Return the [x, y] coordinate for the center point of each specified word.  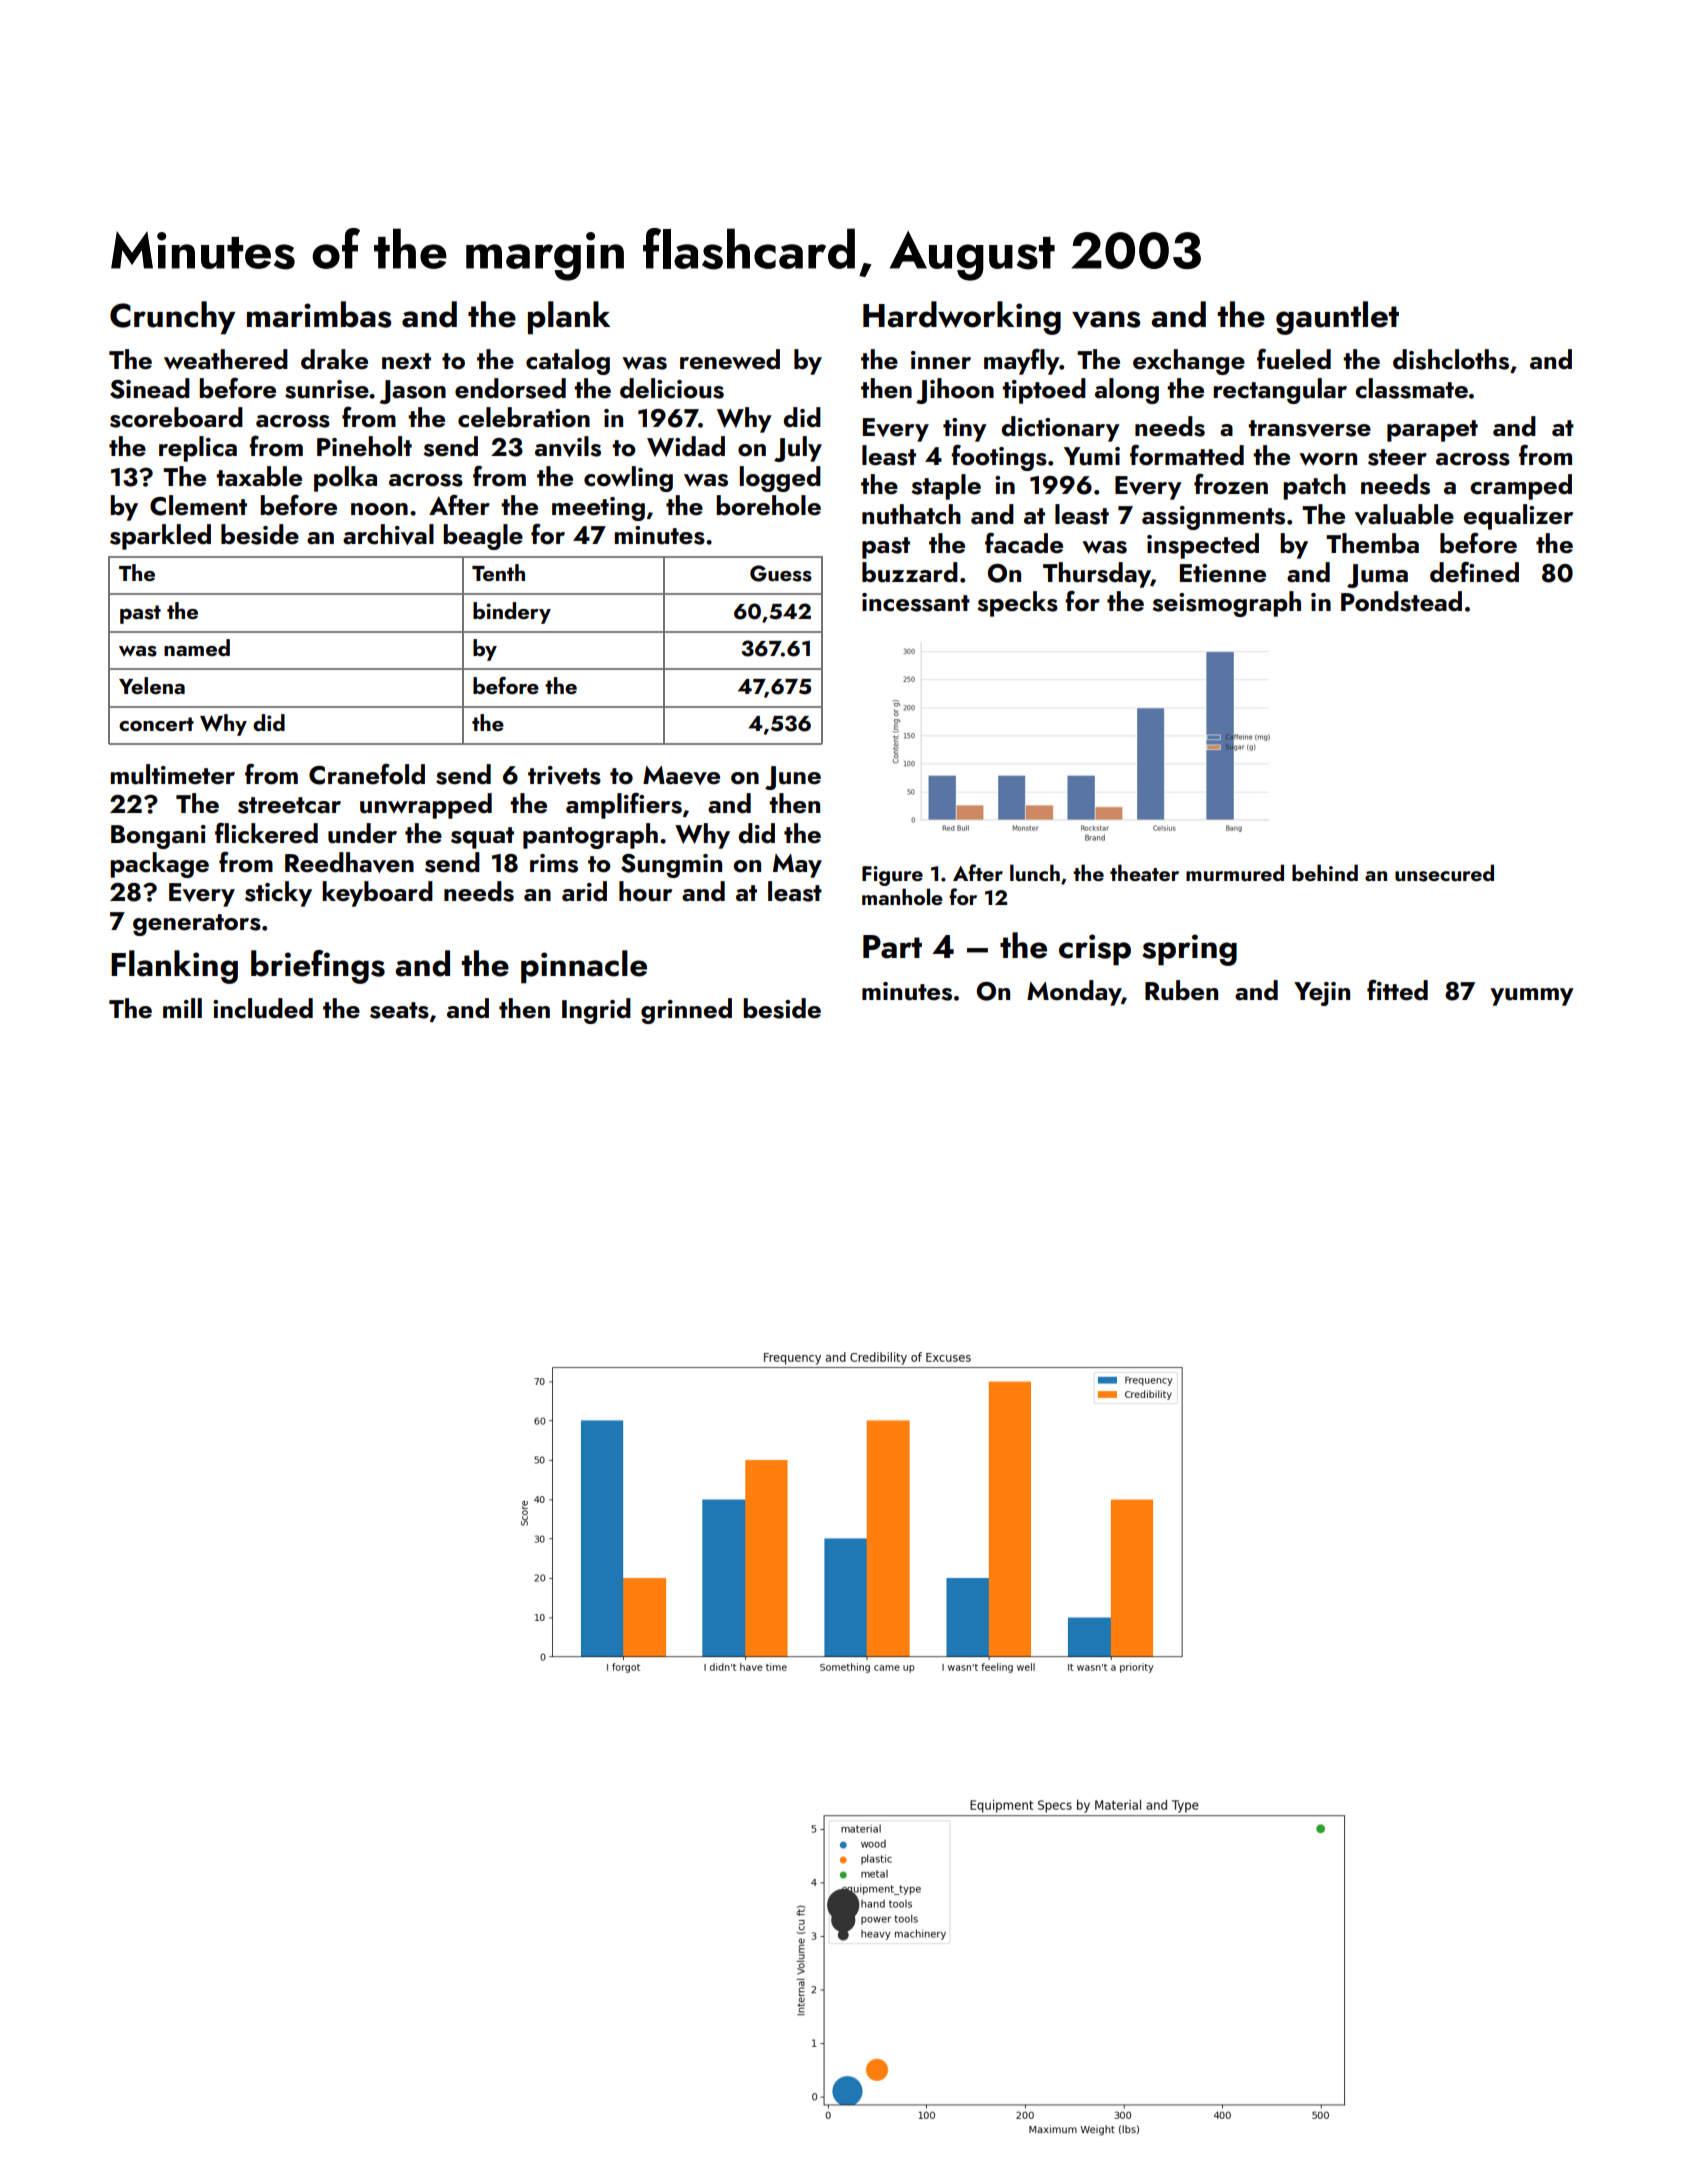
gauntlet [1337, 318]
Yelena [152, 685]
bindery [512, 613]
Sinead [150, 388]
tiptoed [1044, 391]
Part [892, 947]
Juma [1377, 576]
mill [182, 1008]
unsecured [1444, 873]
